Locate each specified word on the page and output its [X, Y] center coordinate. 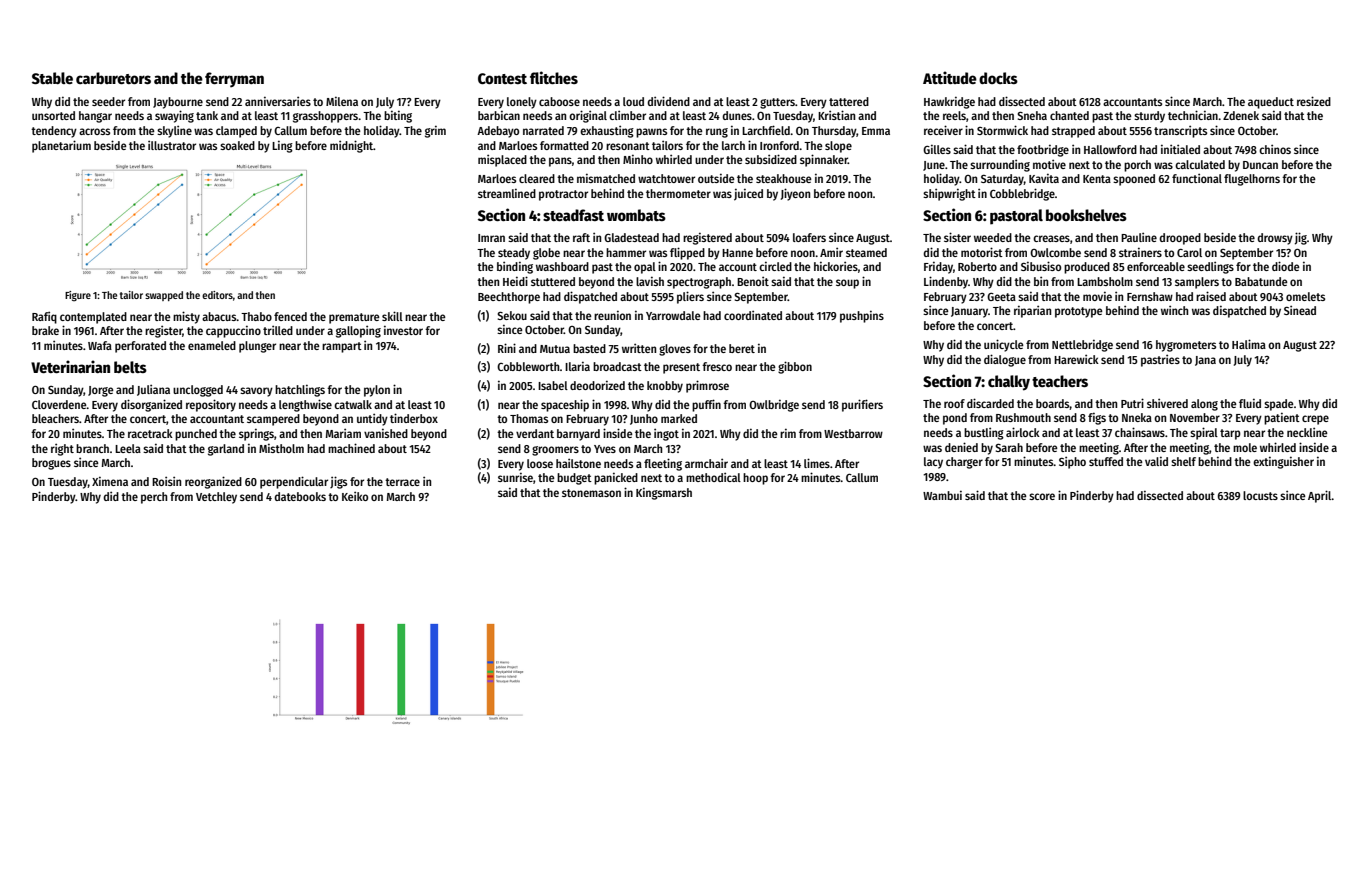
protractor [563, 195]
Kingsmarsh [664, 493]
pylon [377, 391]
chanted [1069, 115]
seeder [108, 101]
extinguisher [1283, 462]
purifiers [862, 405]
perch [154, 498]
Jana [1205, 361]
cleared [537, 178]
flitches [554, 77]
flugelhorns [1252, 180]
